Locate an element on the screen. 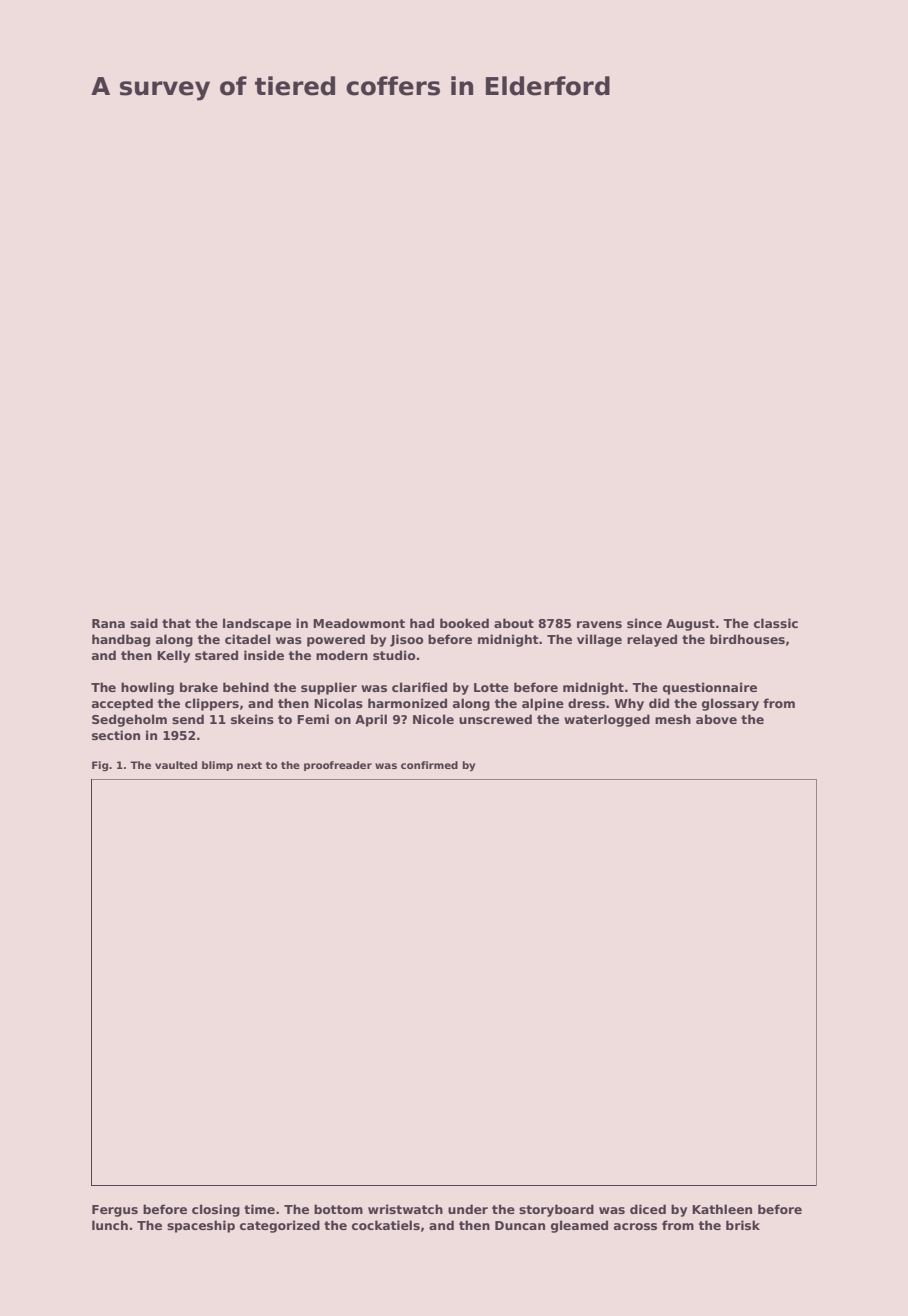  storyboard is located at coordinates (556, 1210).
